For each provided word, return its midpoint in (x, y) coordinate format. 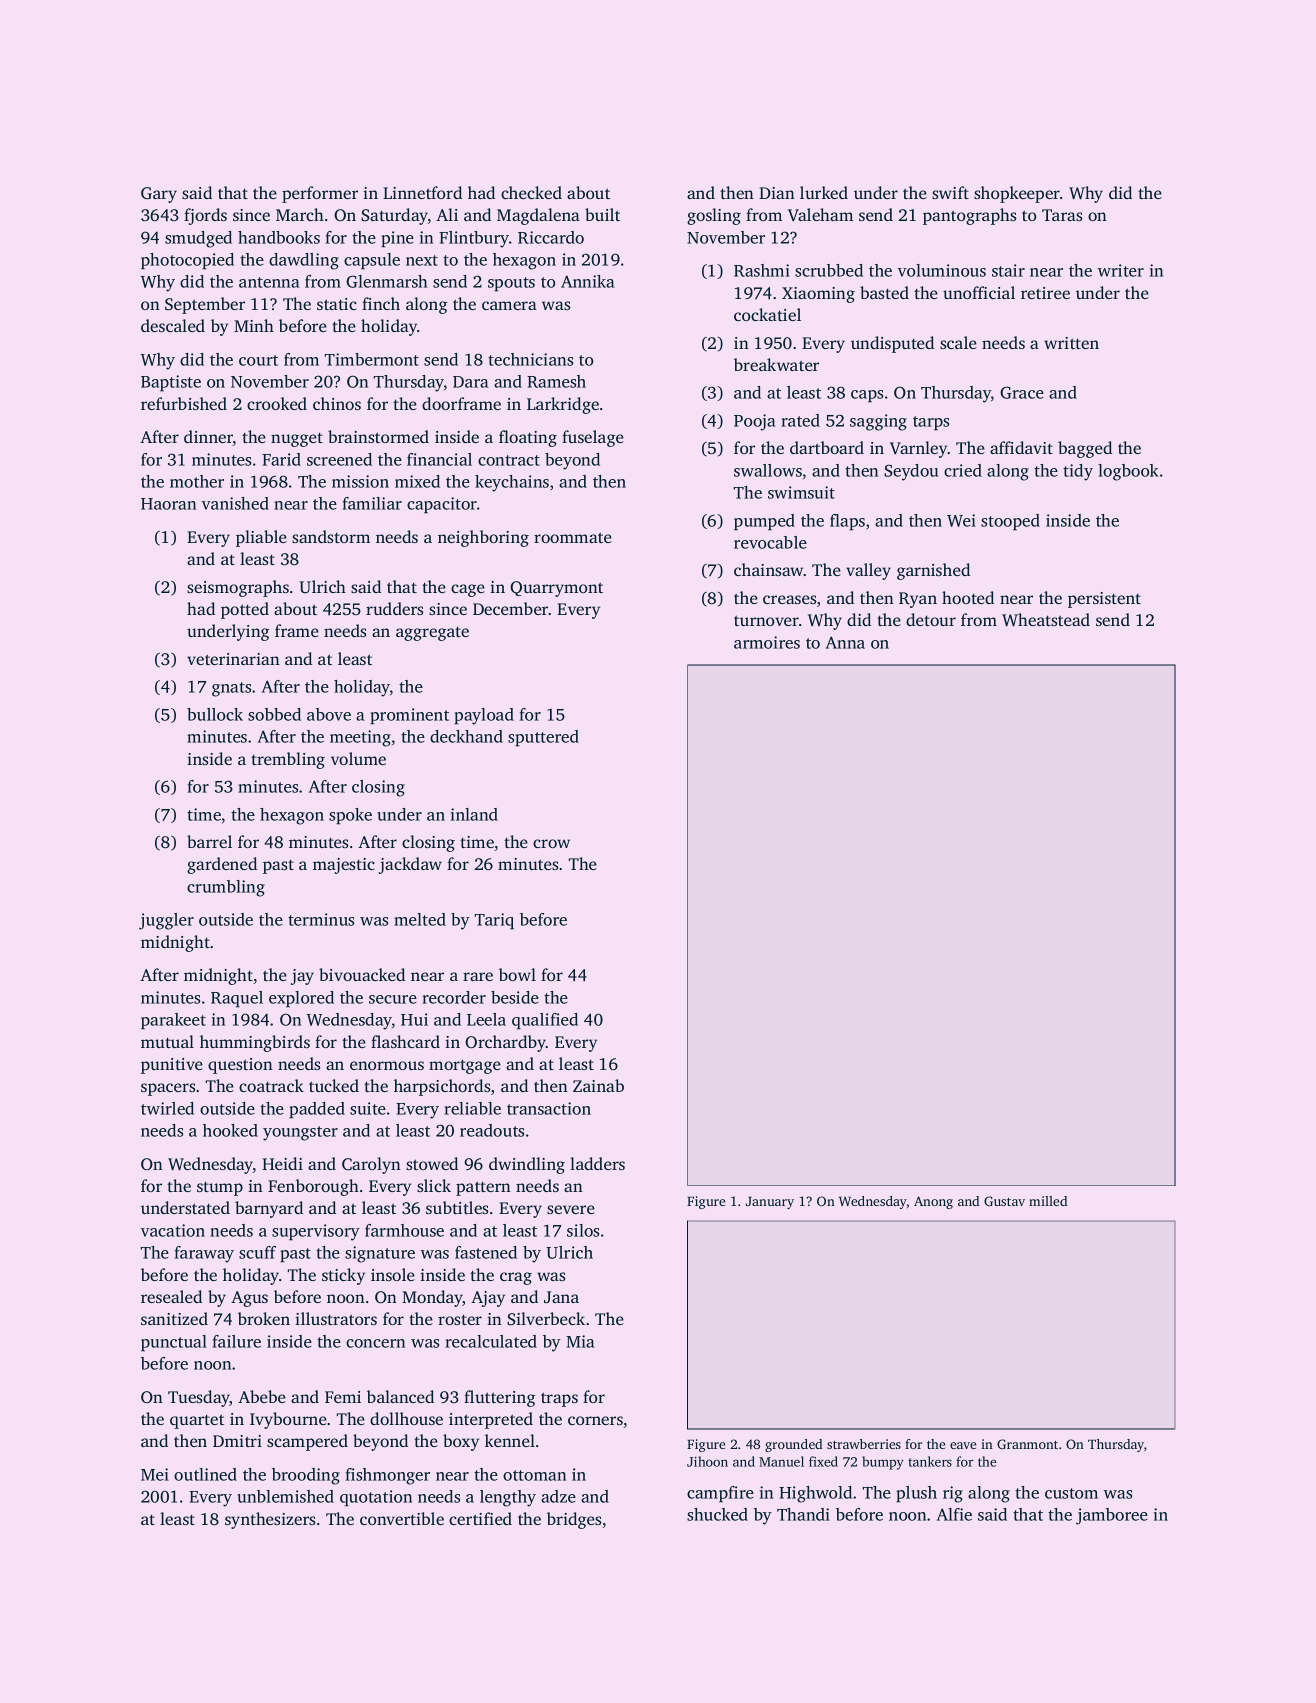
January (770, 1203)
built (602, 214)
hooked (230, 1130)
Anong (933, 1202)
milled (1048, 1201)
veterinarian (233, 659)
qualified (545, 1021)
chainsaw (769, 569)
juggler (166, 921)
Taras (1062, 215)
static (337, 304)
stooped (1010, 522)
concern (375, 1343)
